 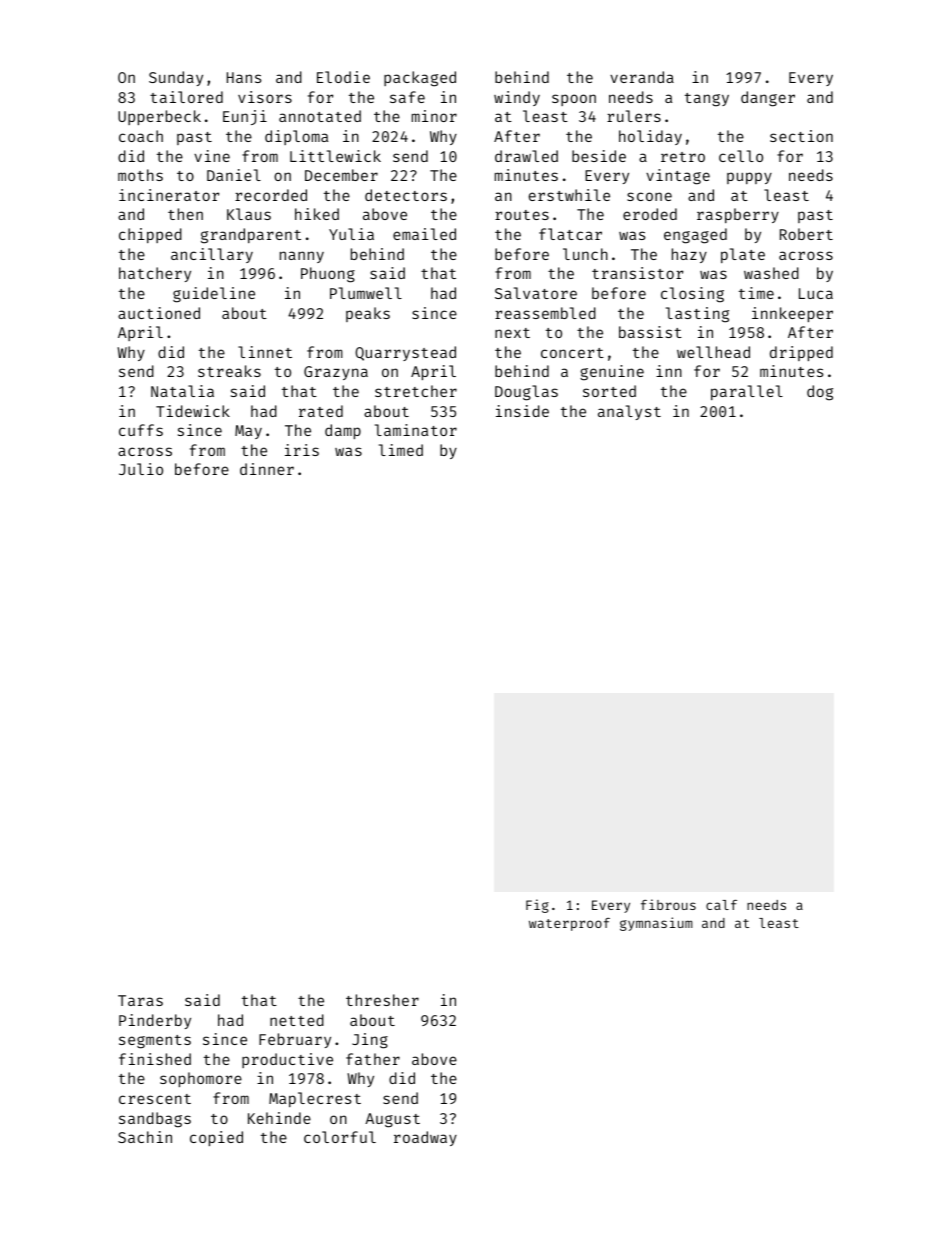 What do you see at coordinates (265, 97) in the screenshot?
I see `visors` at bounding box center [265, 97].
